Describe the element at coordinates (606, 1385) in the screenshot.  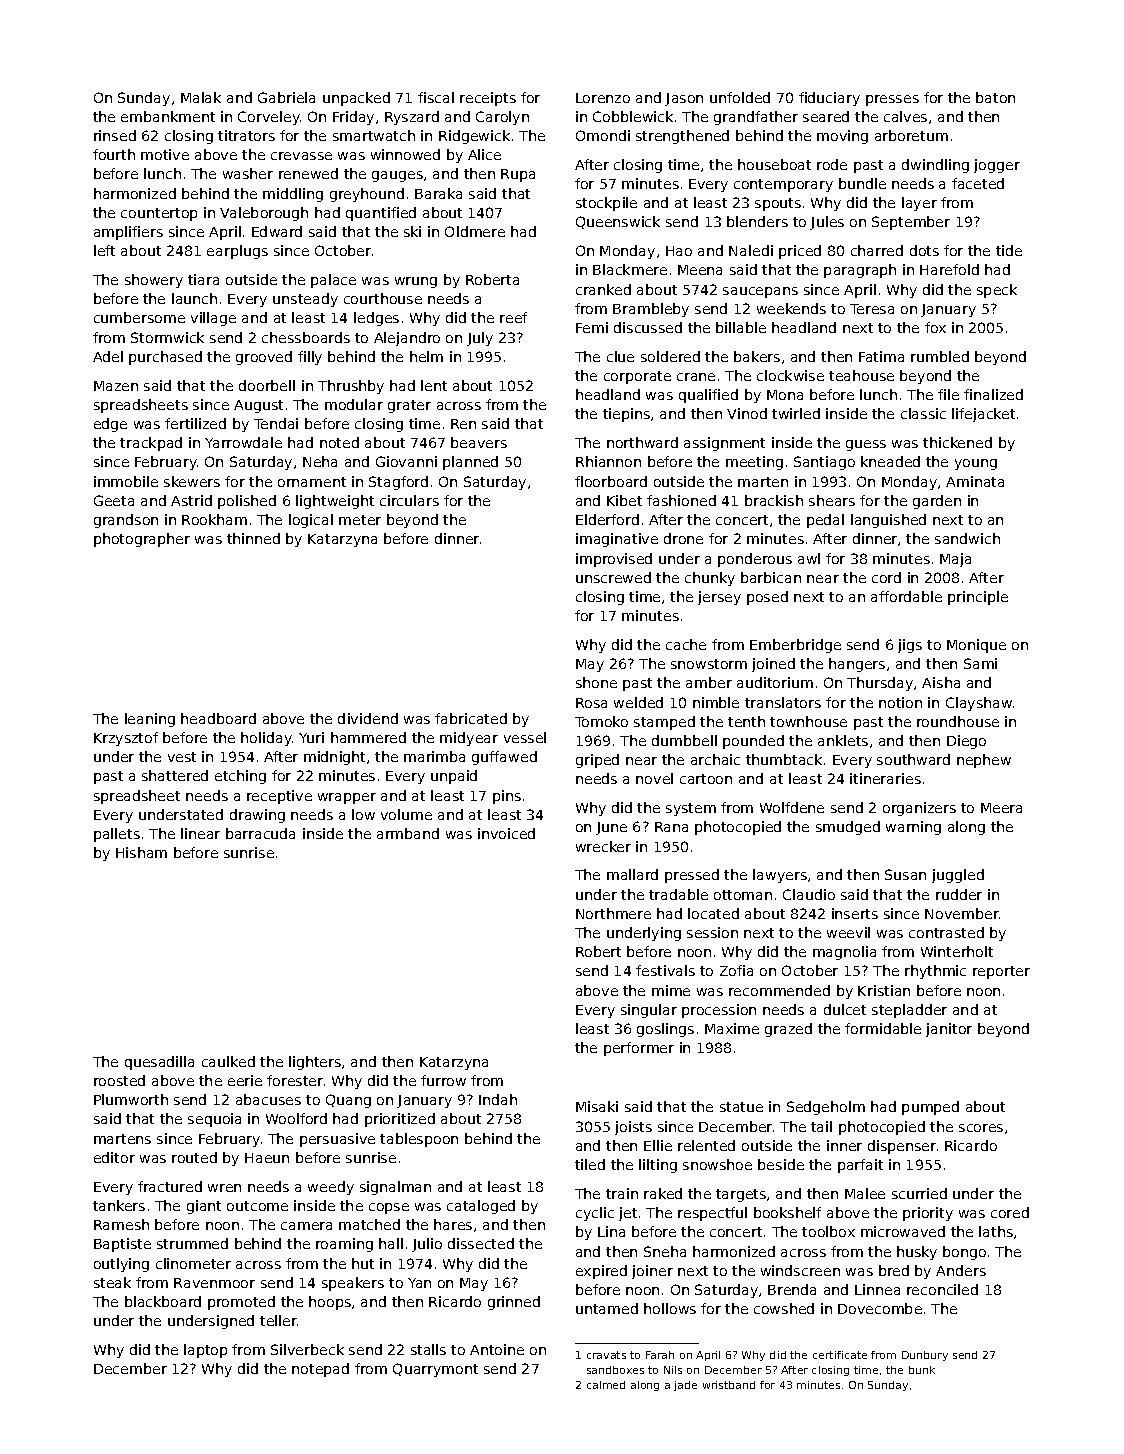
I see `calmed` at that location.
